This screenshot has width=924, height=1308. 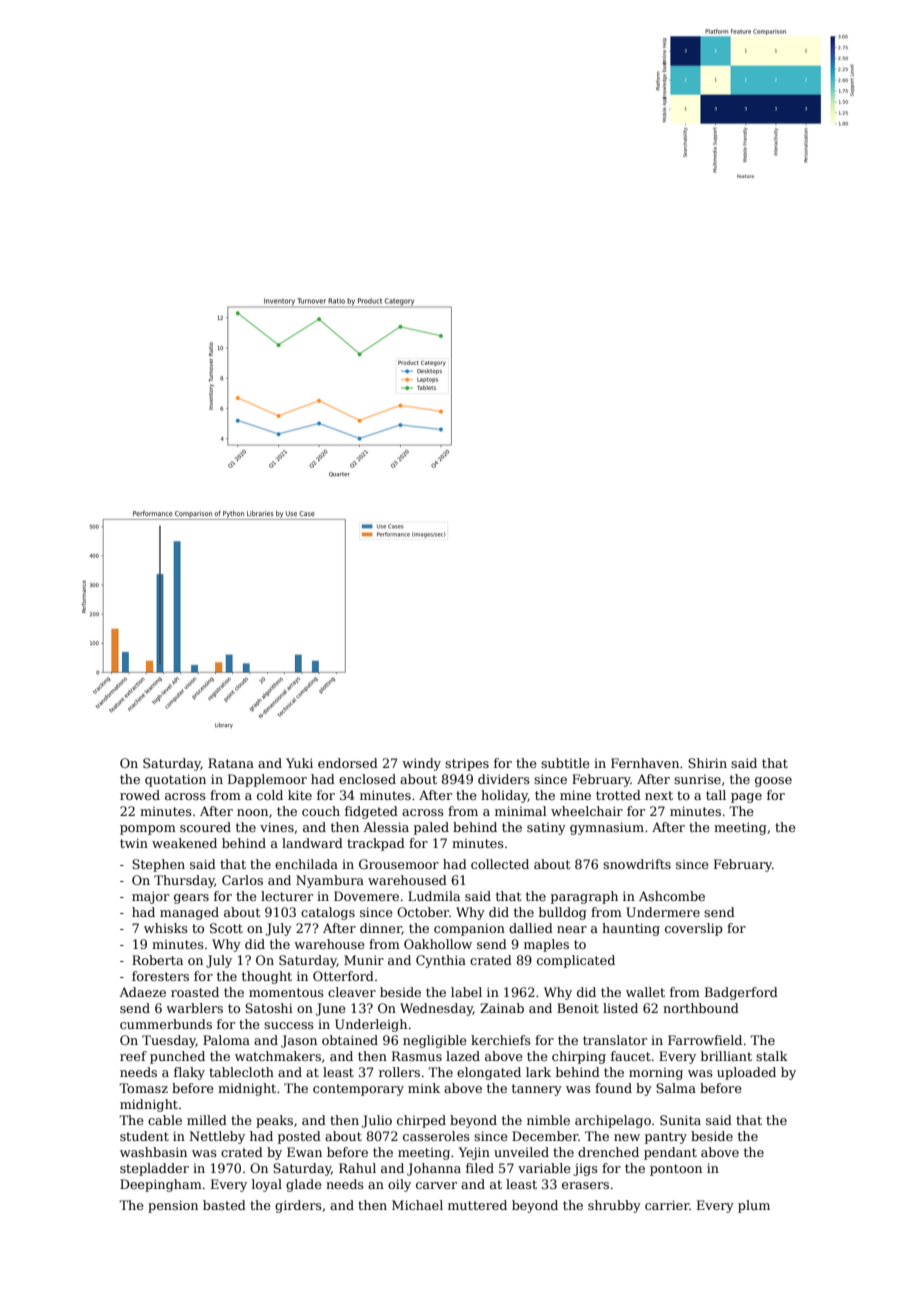 I want to click on Ewan, so click(x=304, y=1152).
